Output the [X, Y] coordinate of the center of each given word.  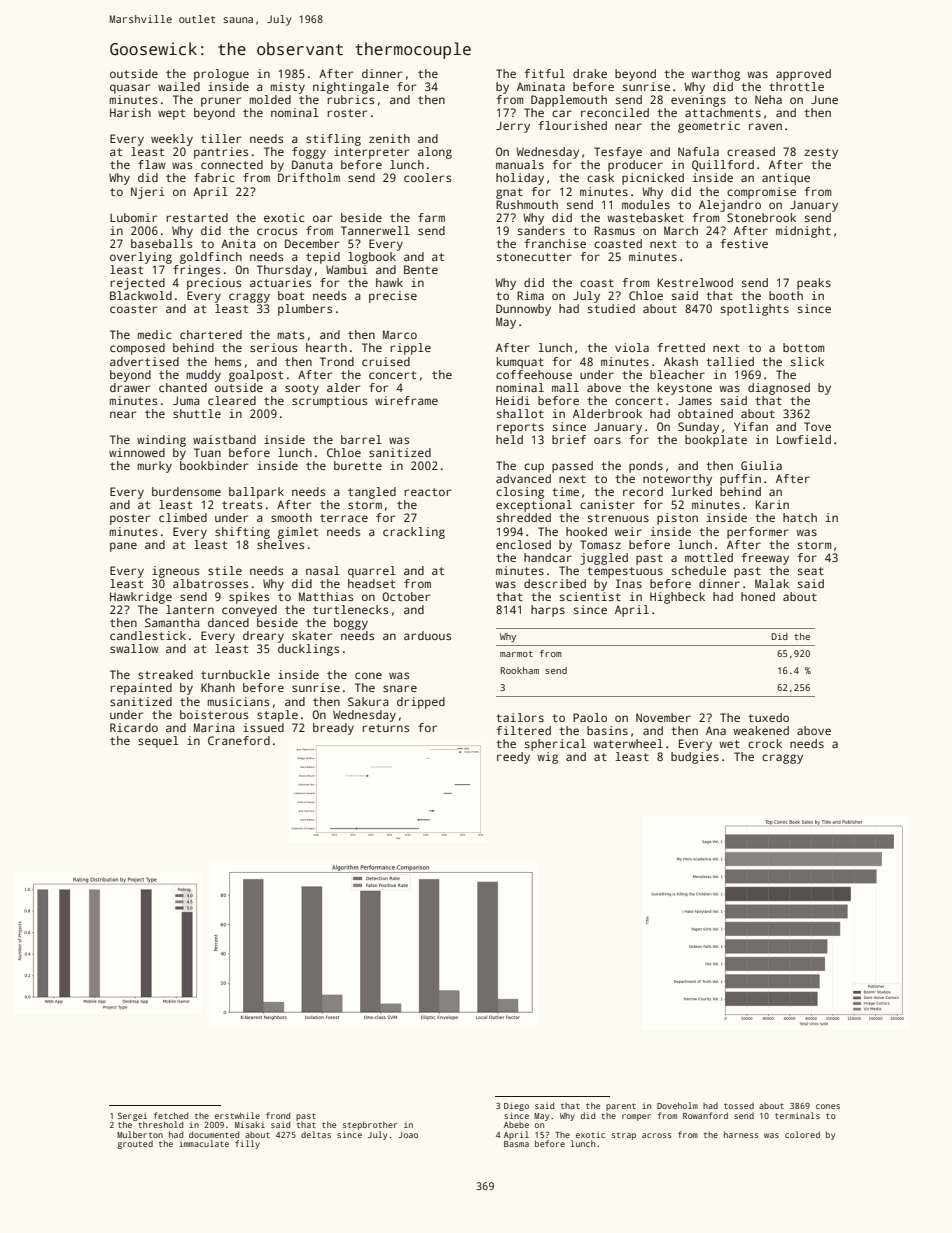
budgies [695, 758]
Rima [530, 295]
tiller [221, 138]
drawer [130, 387]
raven [765, 126]
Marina [214, 727]
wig [547, 758]
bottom [803, 347]
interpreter [371, 153]
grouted [135, 1144]
